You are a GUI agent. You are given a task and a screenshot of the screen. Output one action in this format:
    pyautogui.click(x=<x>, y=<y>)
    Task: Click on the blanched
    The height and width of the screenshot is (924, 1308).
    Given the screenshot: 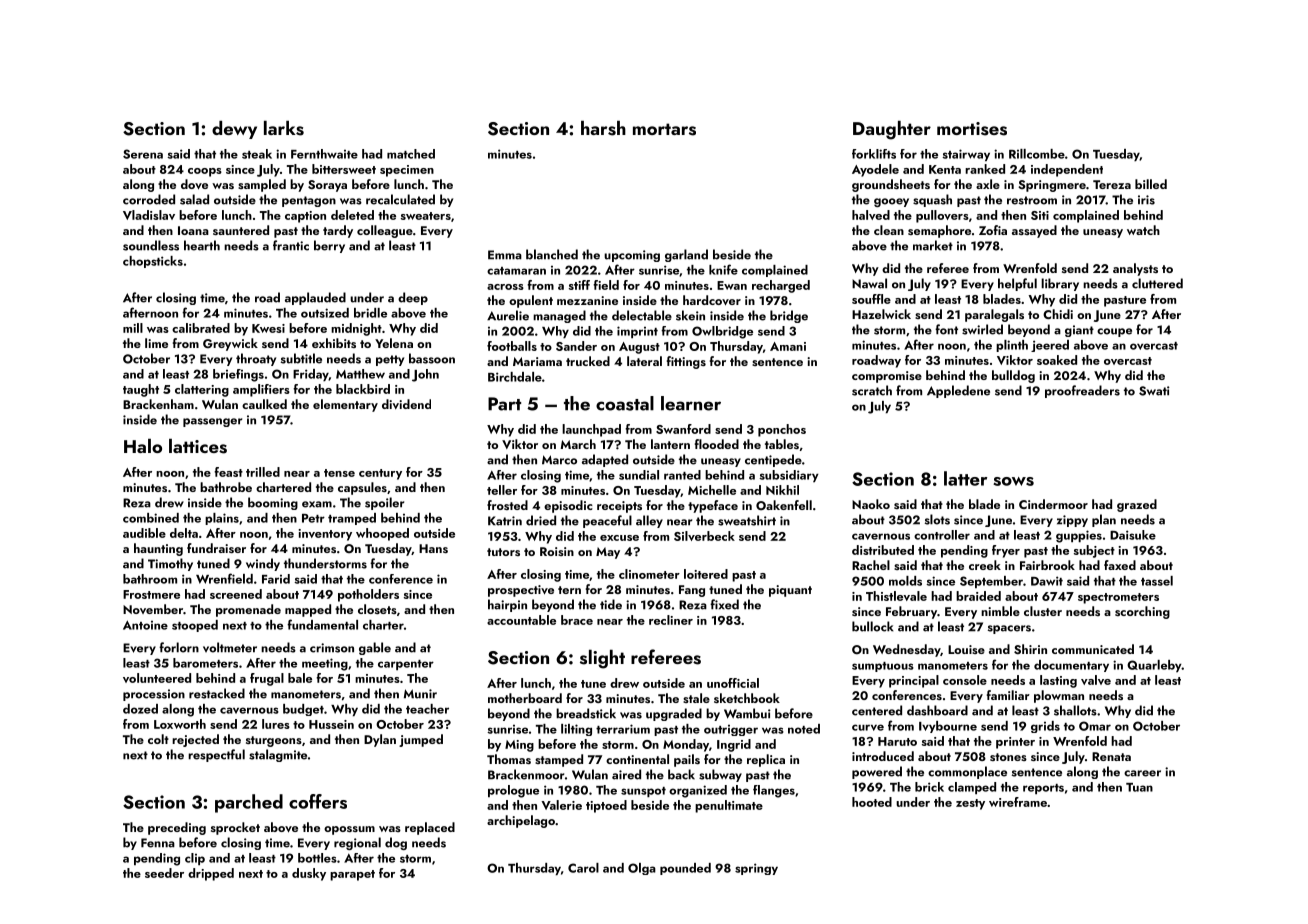 What is the action you would take?
    pyautogui.click(x=552, y=254)
